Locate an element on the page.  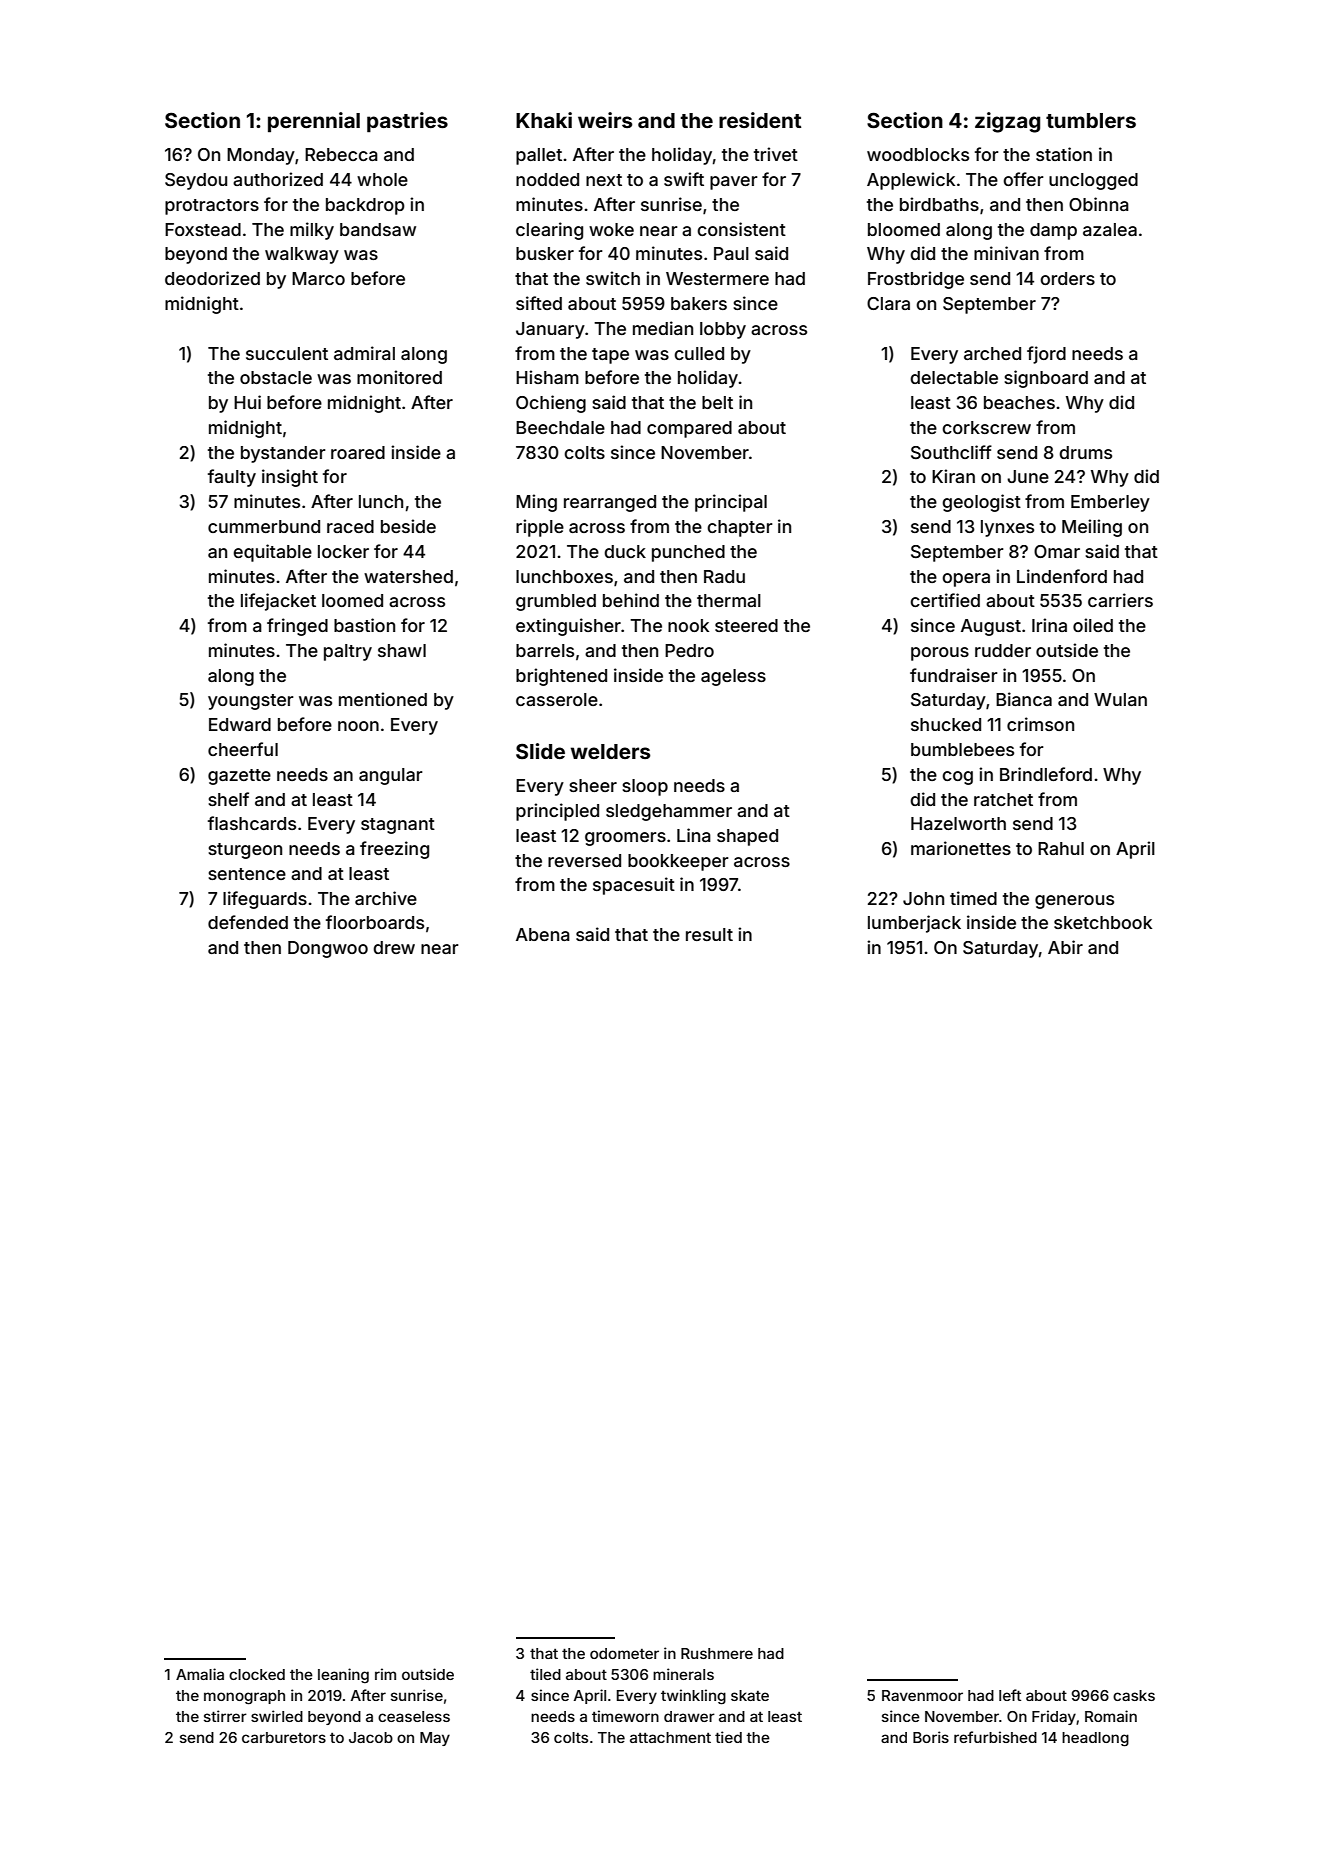
fundraiser is located at coordinates (954, 675).
